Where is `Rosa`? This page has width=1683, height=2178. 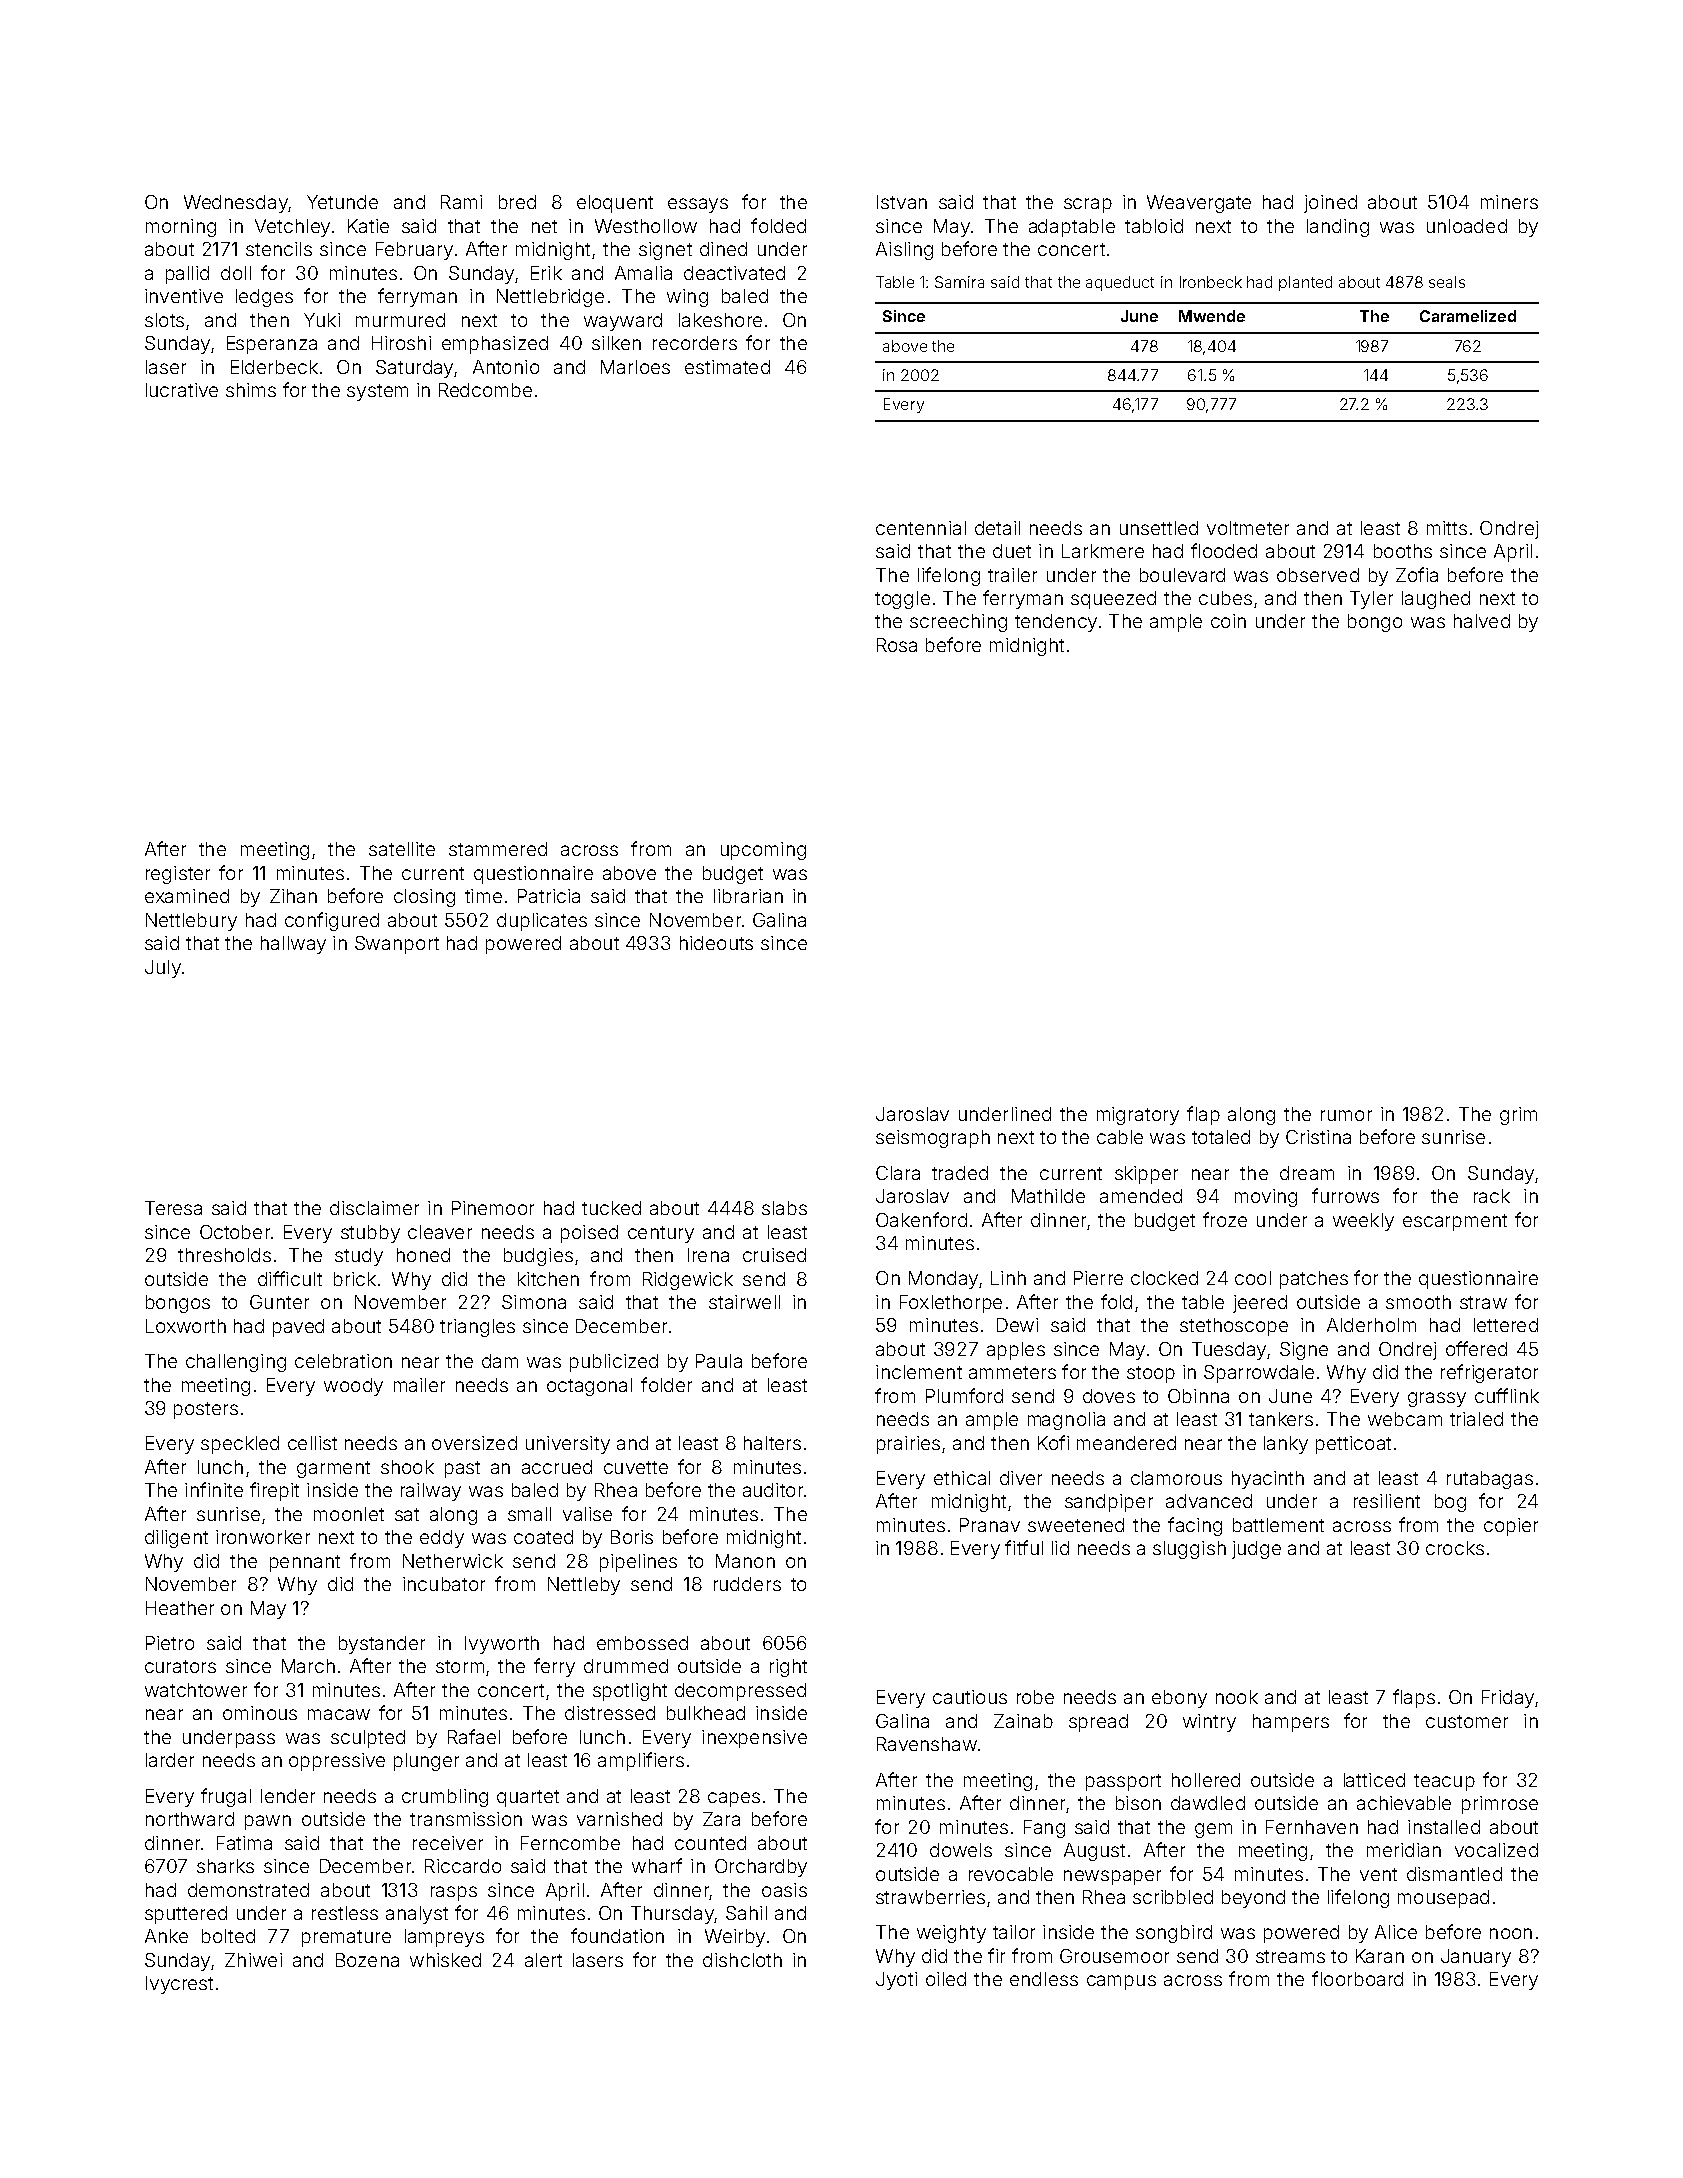
Rosa is located at coordinates (897, 645).
